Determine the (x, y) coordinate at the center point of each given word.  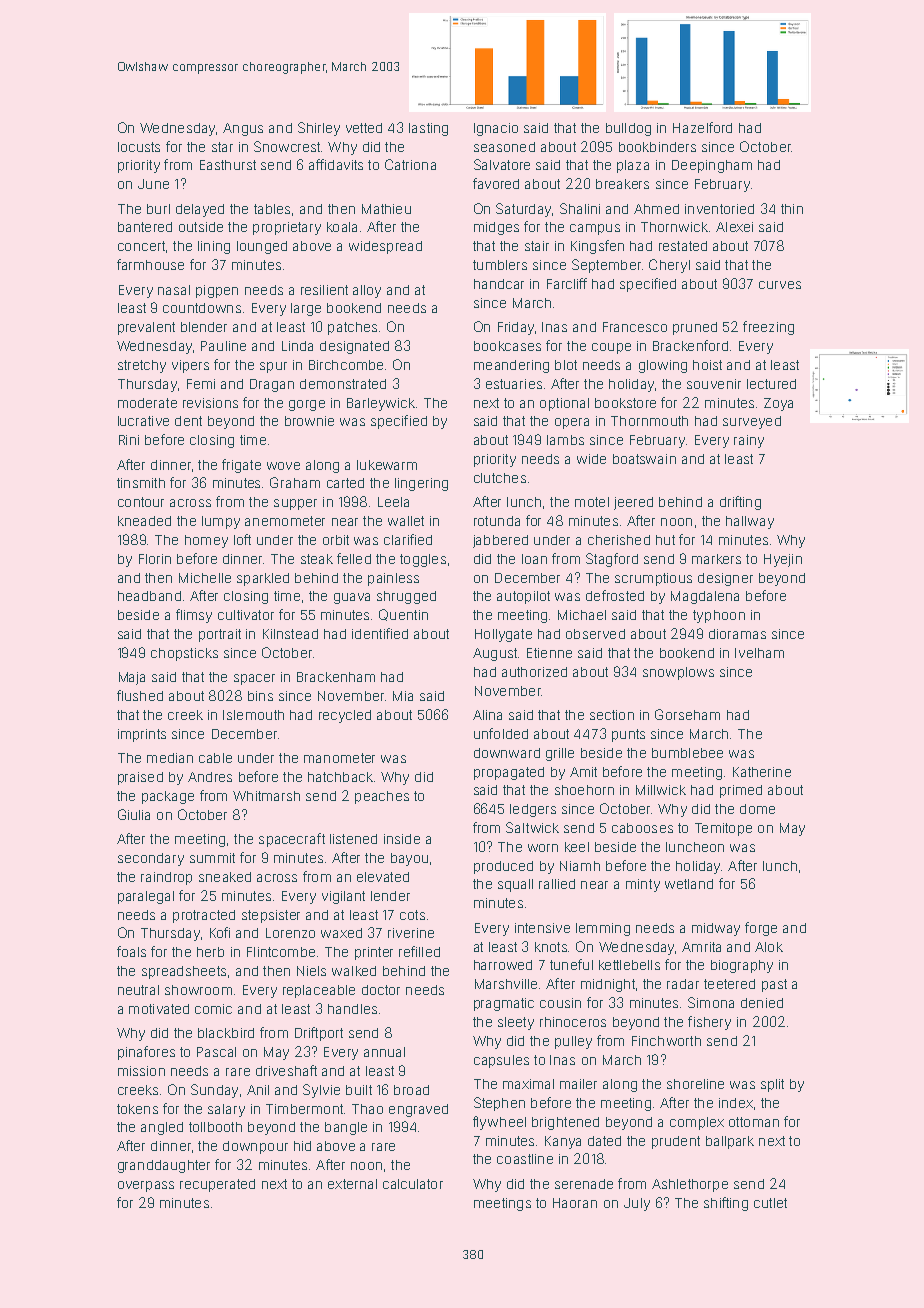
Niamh (580, 866)
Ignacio (496, 129)
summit (212, 858)
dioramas (737, 634)
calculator (413, 1184)
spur (273, 367)
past (774, 985)
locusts (139, 147)
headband (149, 596)
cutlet (770, 1203)
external (352, 1184)
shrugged (406, 597)
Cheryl (669, 266)
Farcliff (567, 283)
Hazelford (702, 127)
